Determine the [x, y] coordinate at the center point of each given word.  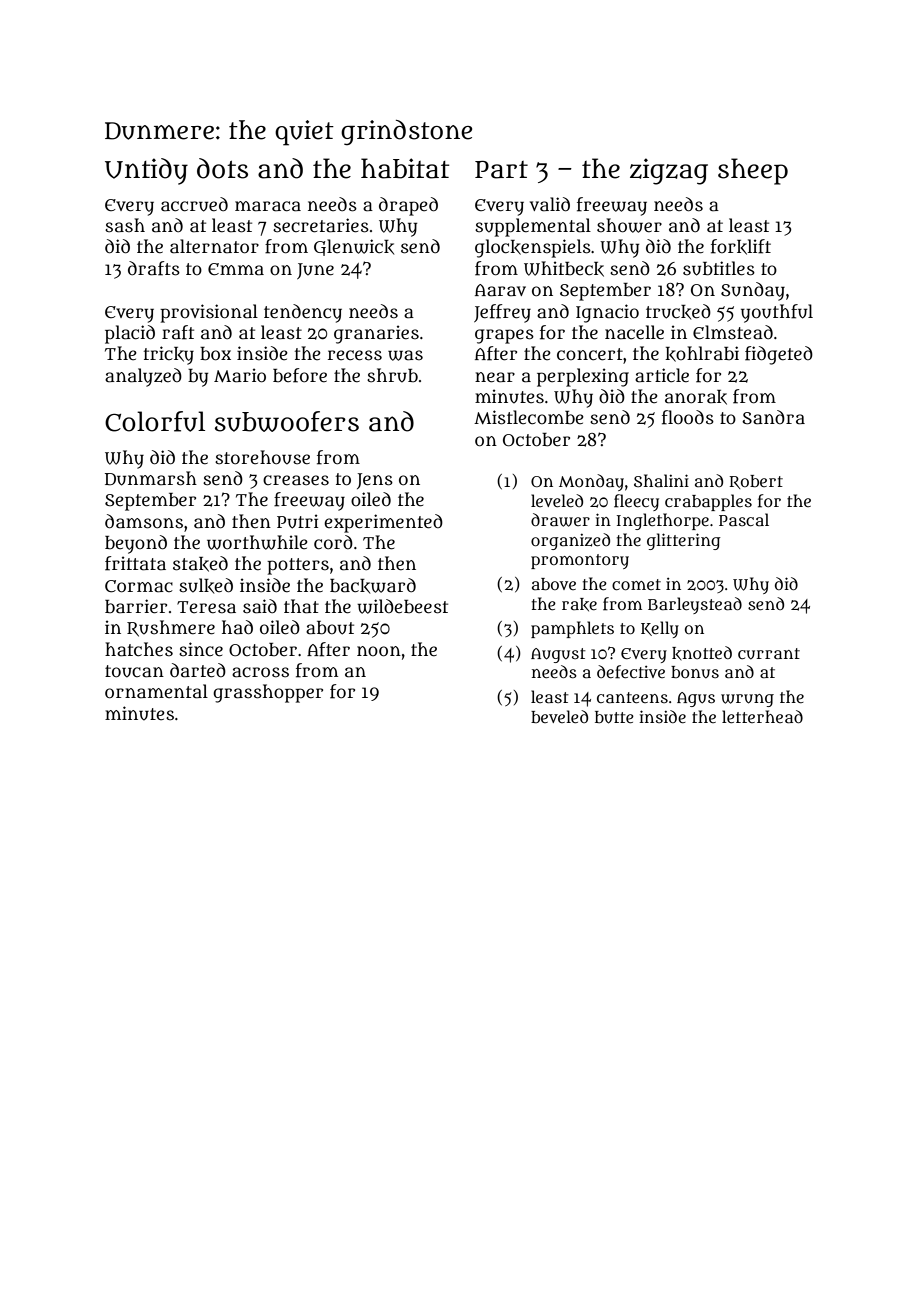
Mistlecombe [529, 417]
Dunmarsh [151, 478]
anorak [696, 397]
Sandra [773, 417]
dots [222, 168]
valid [550, 204]
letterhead [762, 716]
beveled [559, 716]
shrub [392, 375]
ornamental [156, 691]
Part [501, 170]
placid [130, 334]
